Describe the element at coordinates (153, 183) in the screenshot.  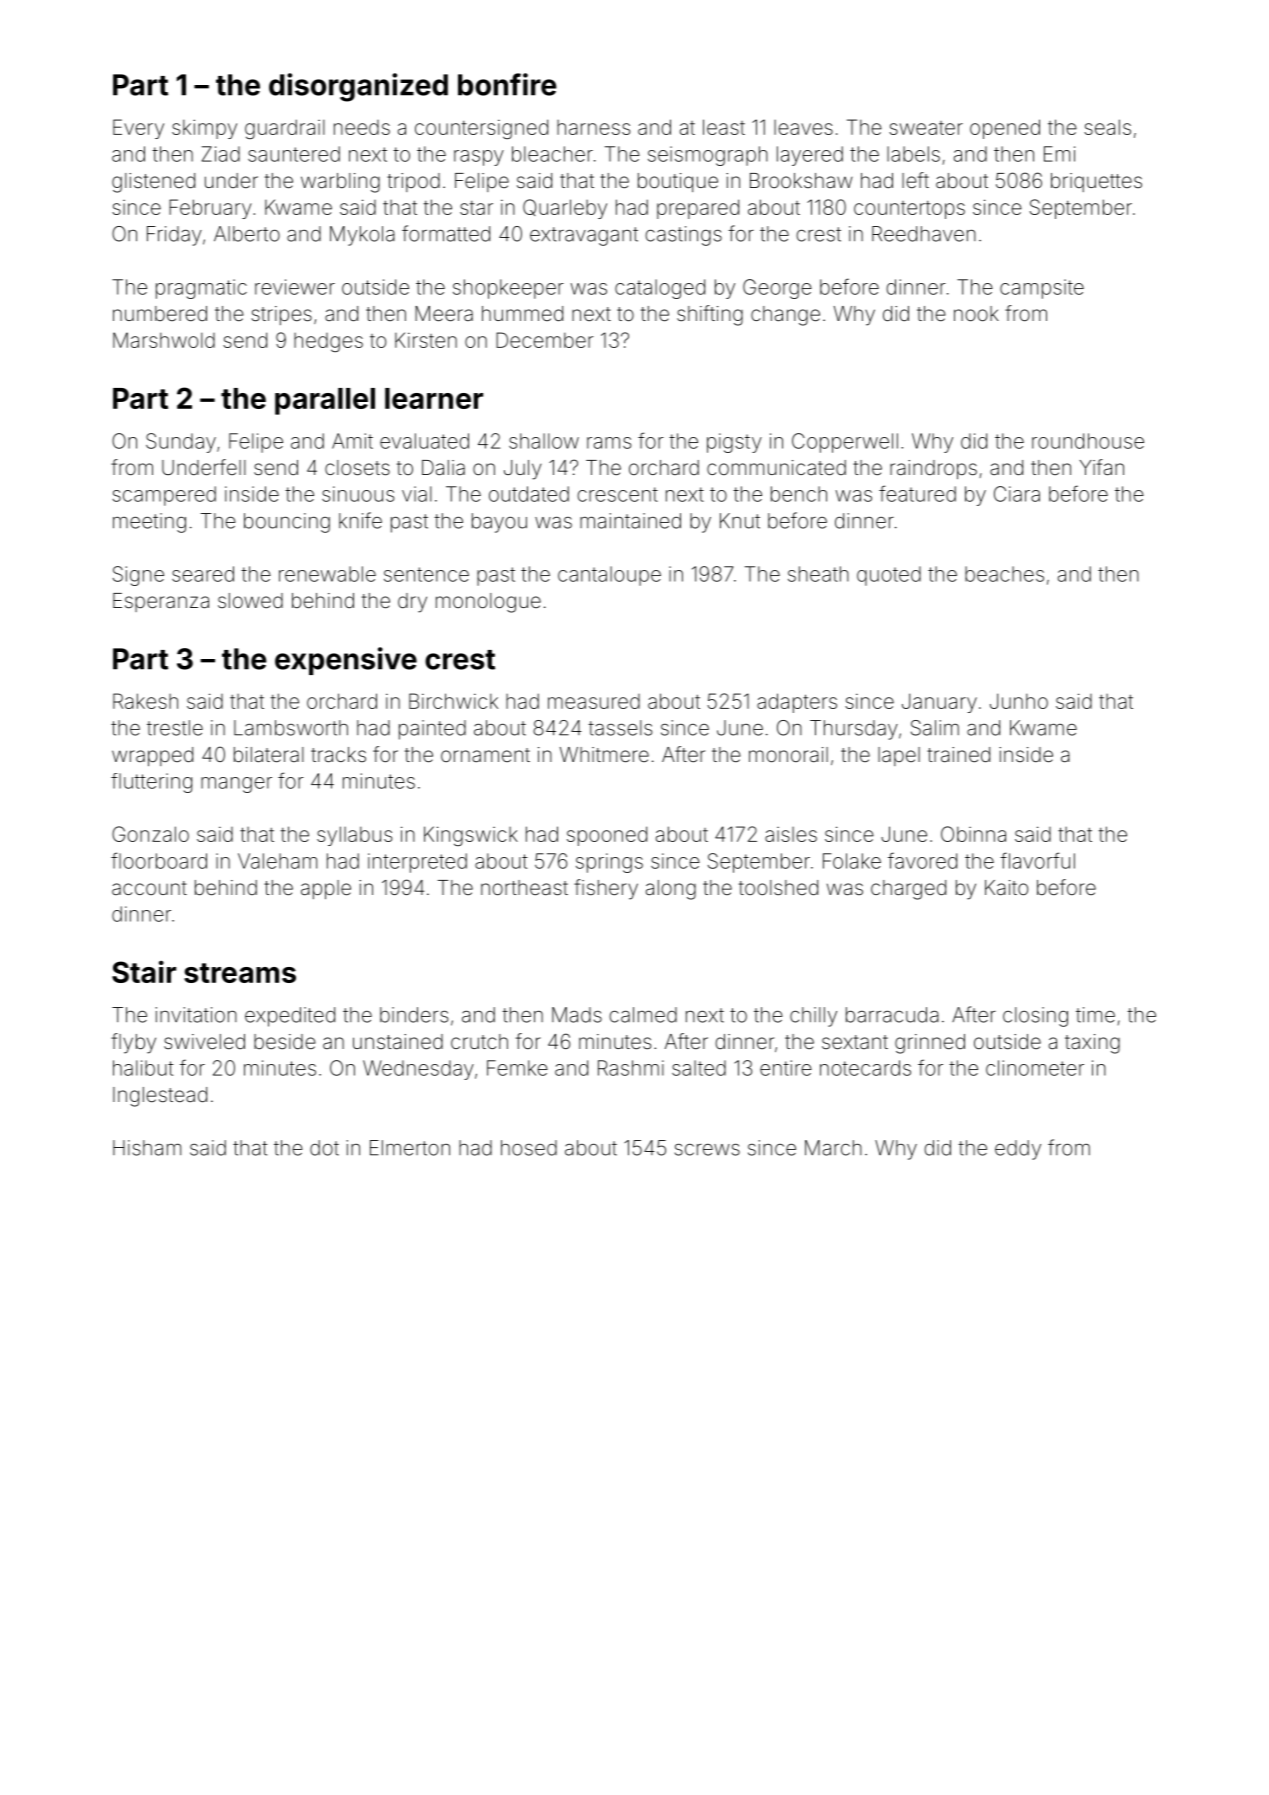
I see `glistened` at that location.
